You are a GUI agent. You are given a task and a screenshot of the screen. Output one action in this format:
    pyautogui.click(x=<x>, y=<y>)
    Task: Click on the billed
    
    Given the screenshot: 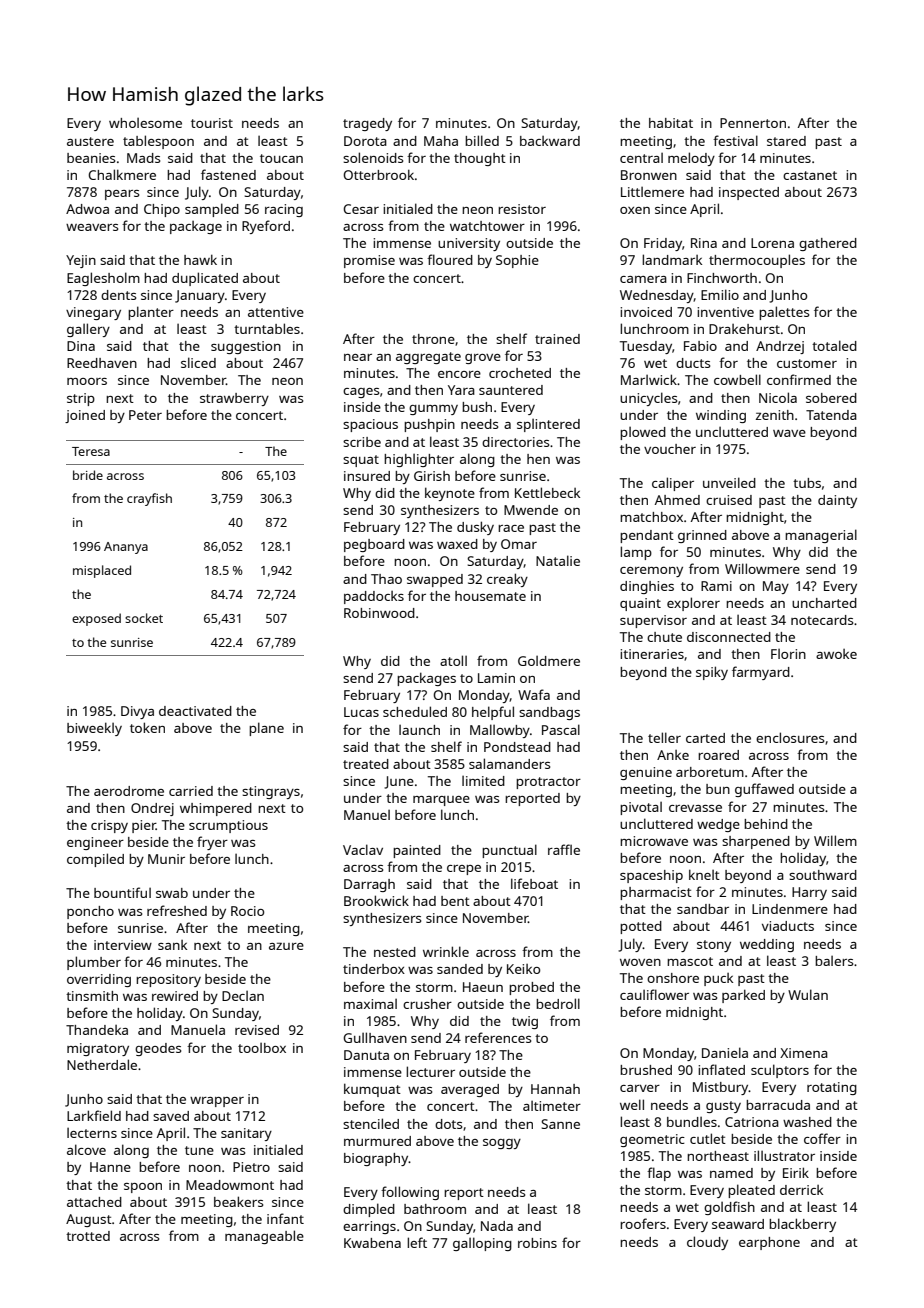 What is the action you would take?
    pyautogui.click(x=482, y=140)
